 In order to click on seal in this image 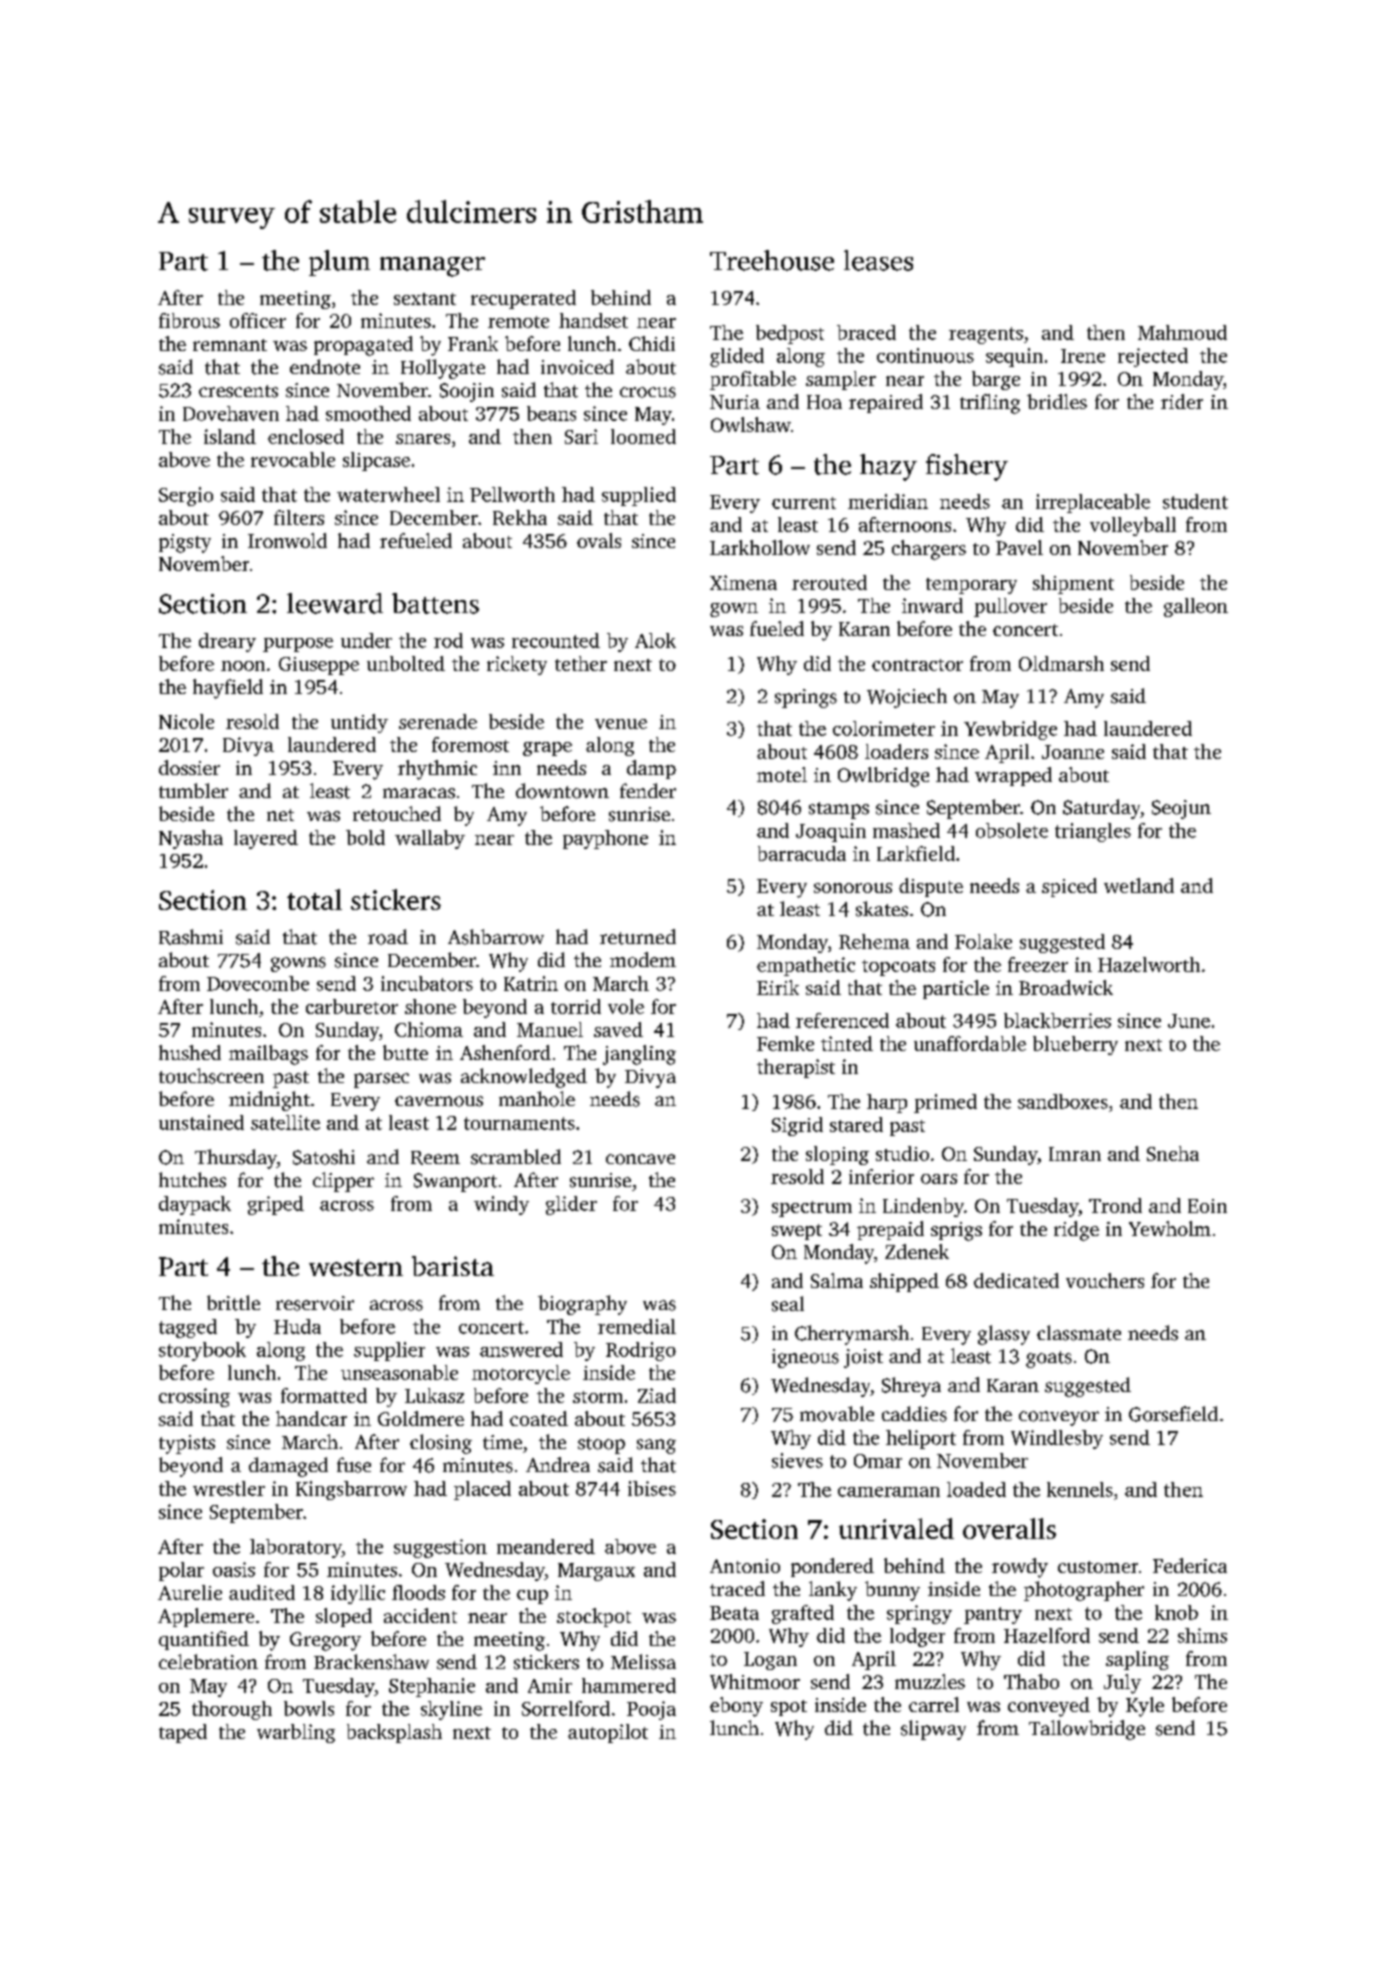, I will do `click(788, 1304)`.
